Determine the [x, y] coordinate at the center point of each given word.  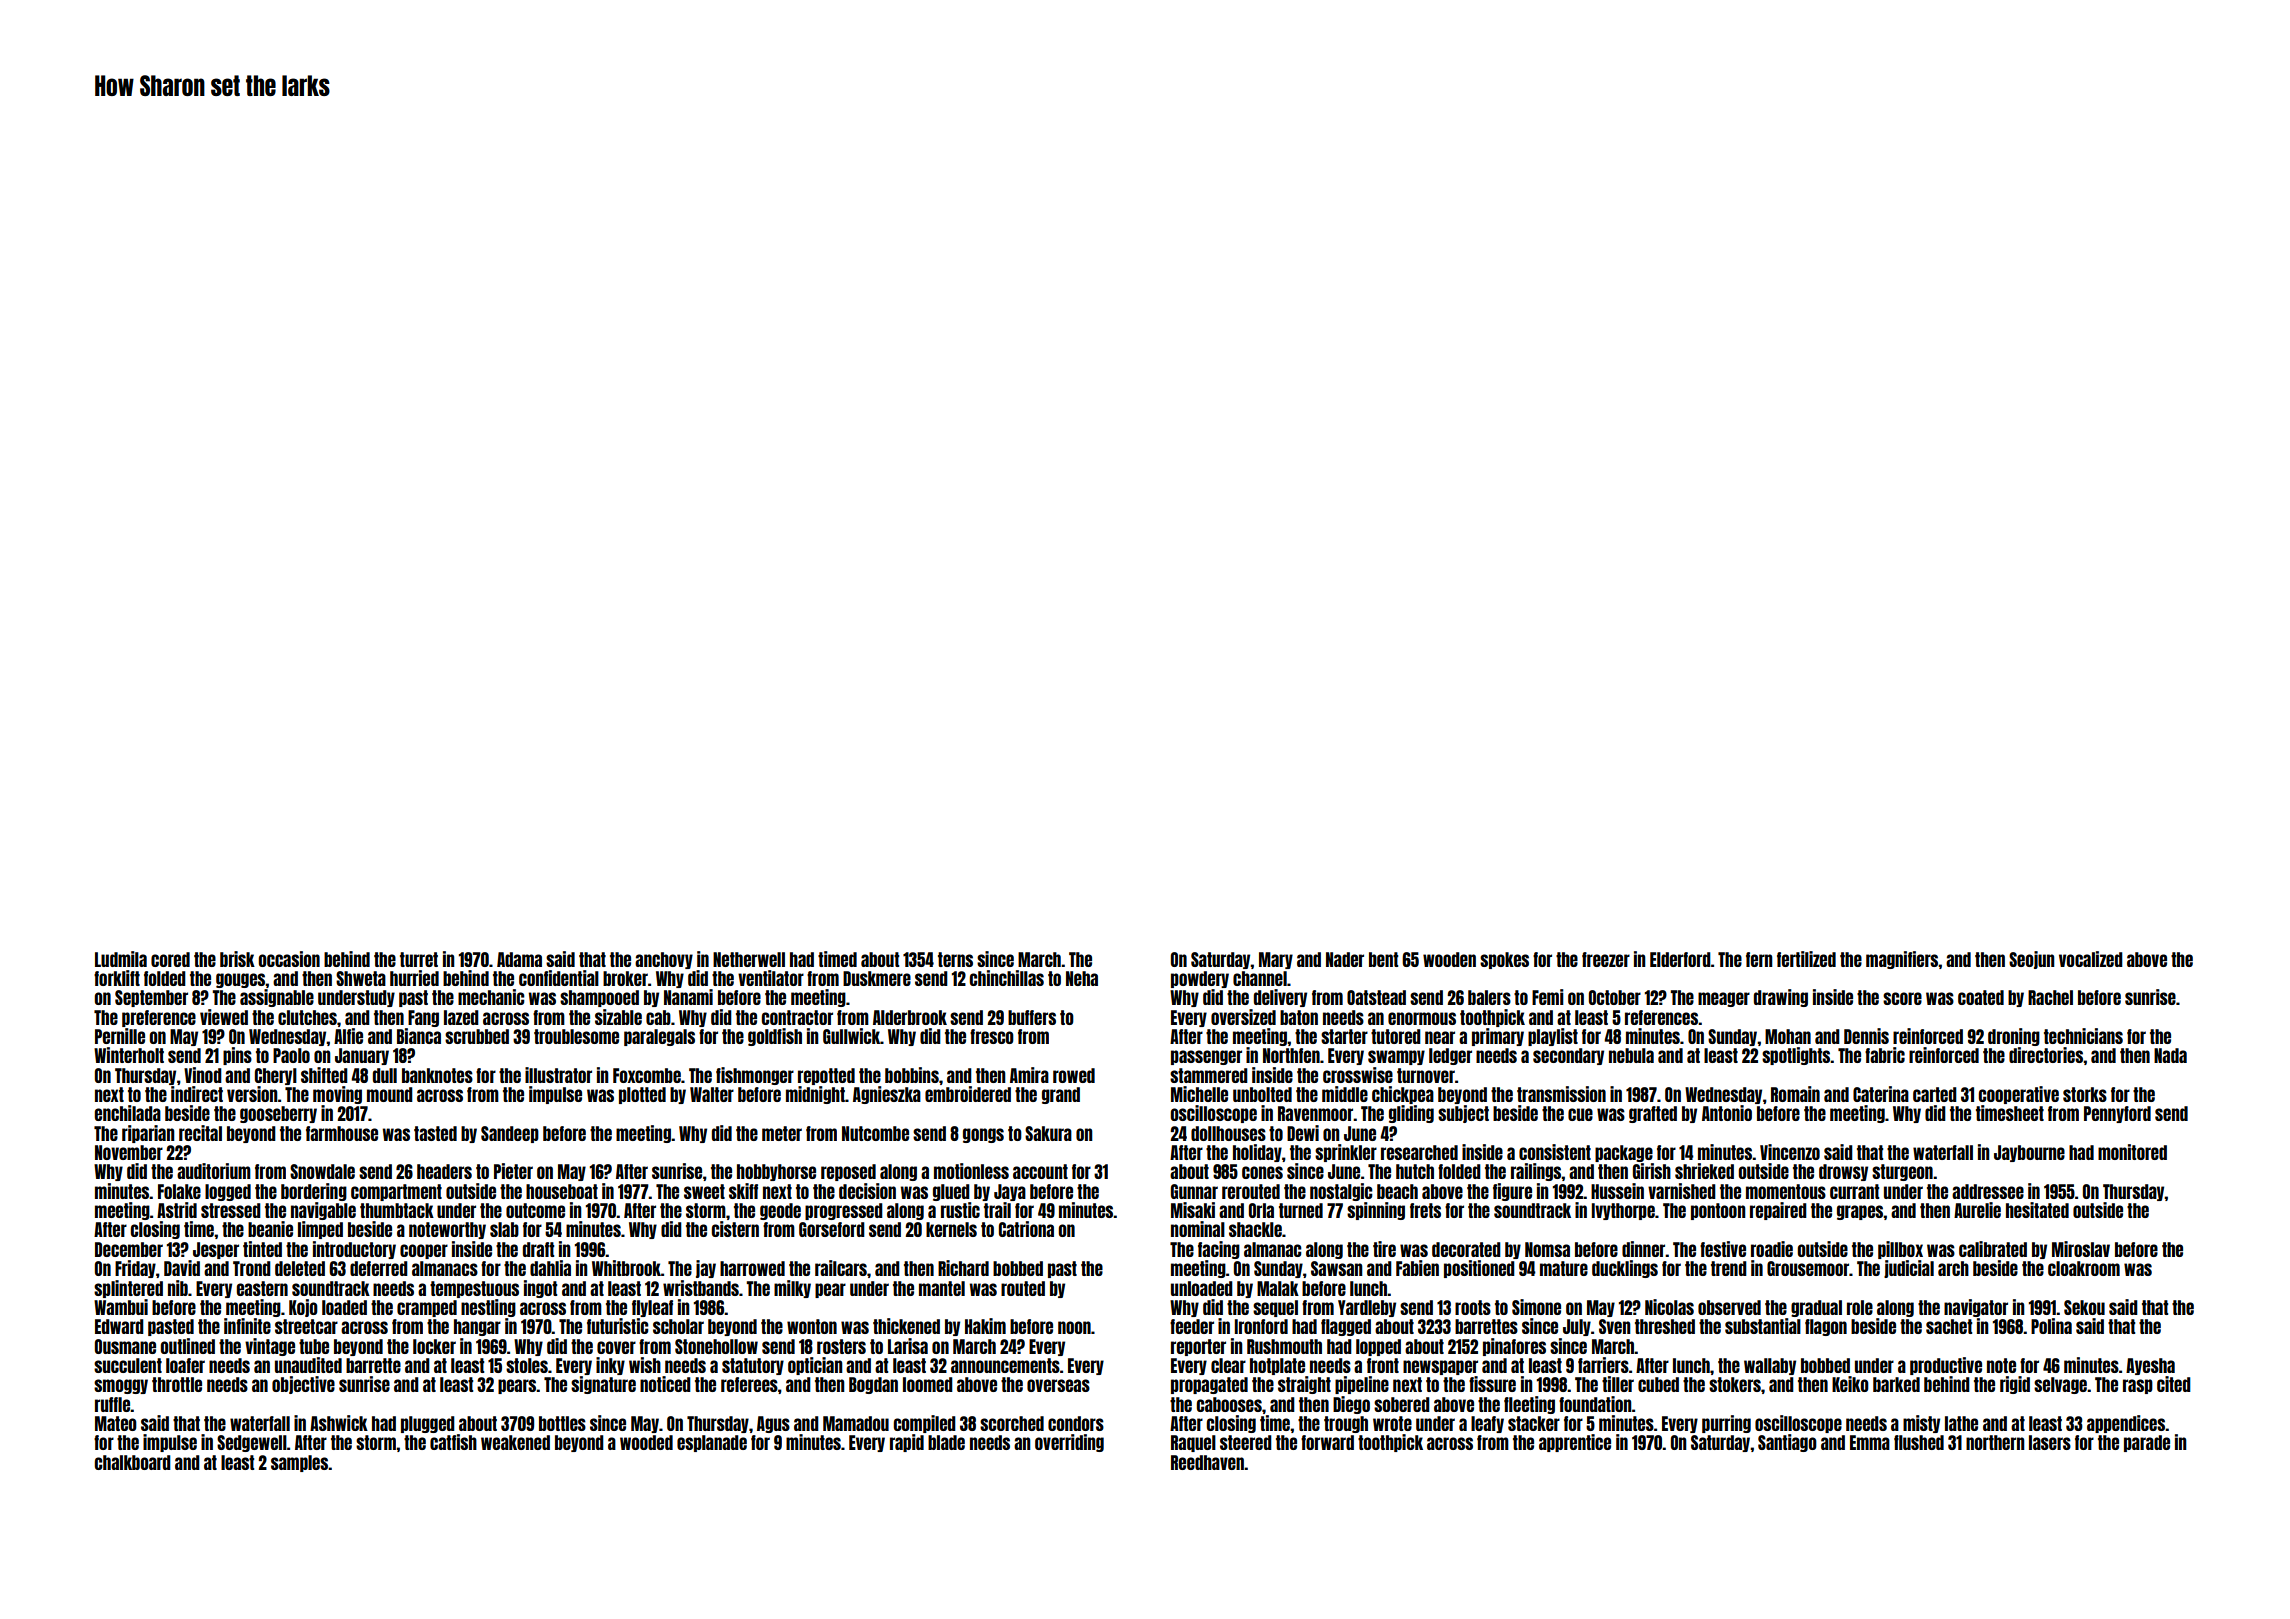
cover [616, 1347]
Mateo [116, 1423]
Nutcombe [875, 1133]
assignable [277, 998]
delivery [1280, 998]
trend [1729, 1268]
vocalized [2091, 959]
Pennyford [2117, 1114]
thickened [906, 1326]
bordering [314, 1192]
